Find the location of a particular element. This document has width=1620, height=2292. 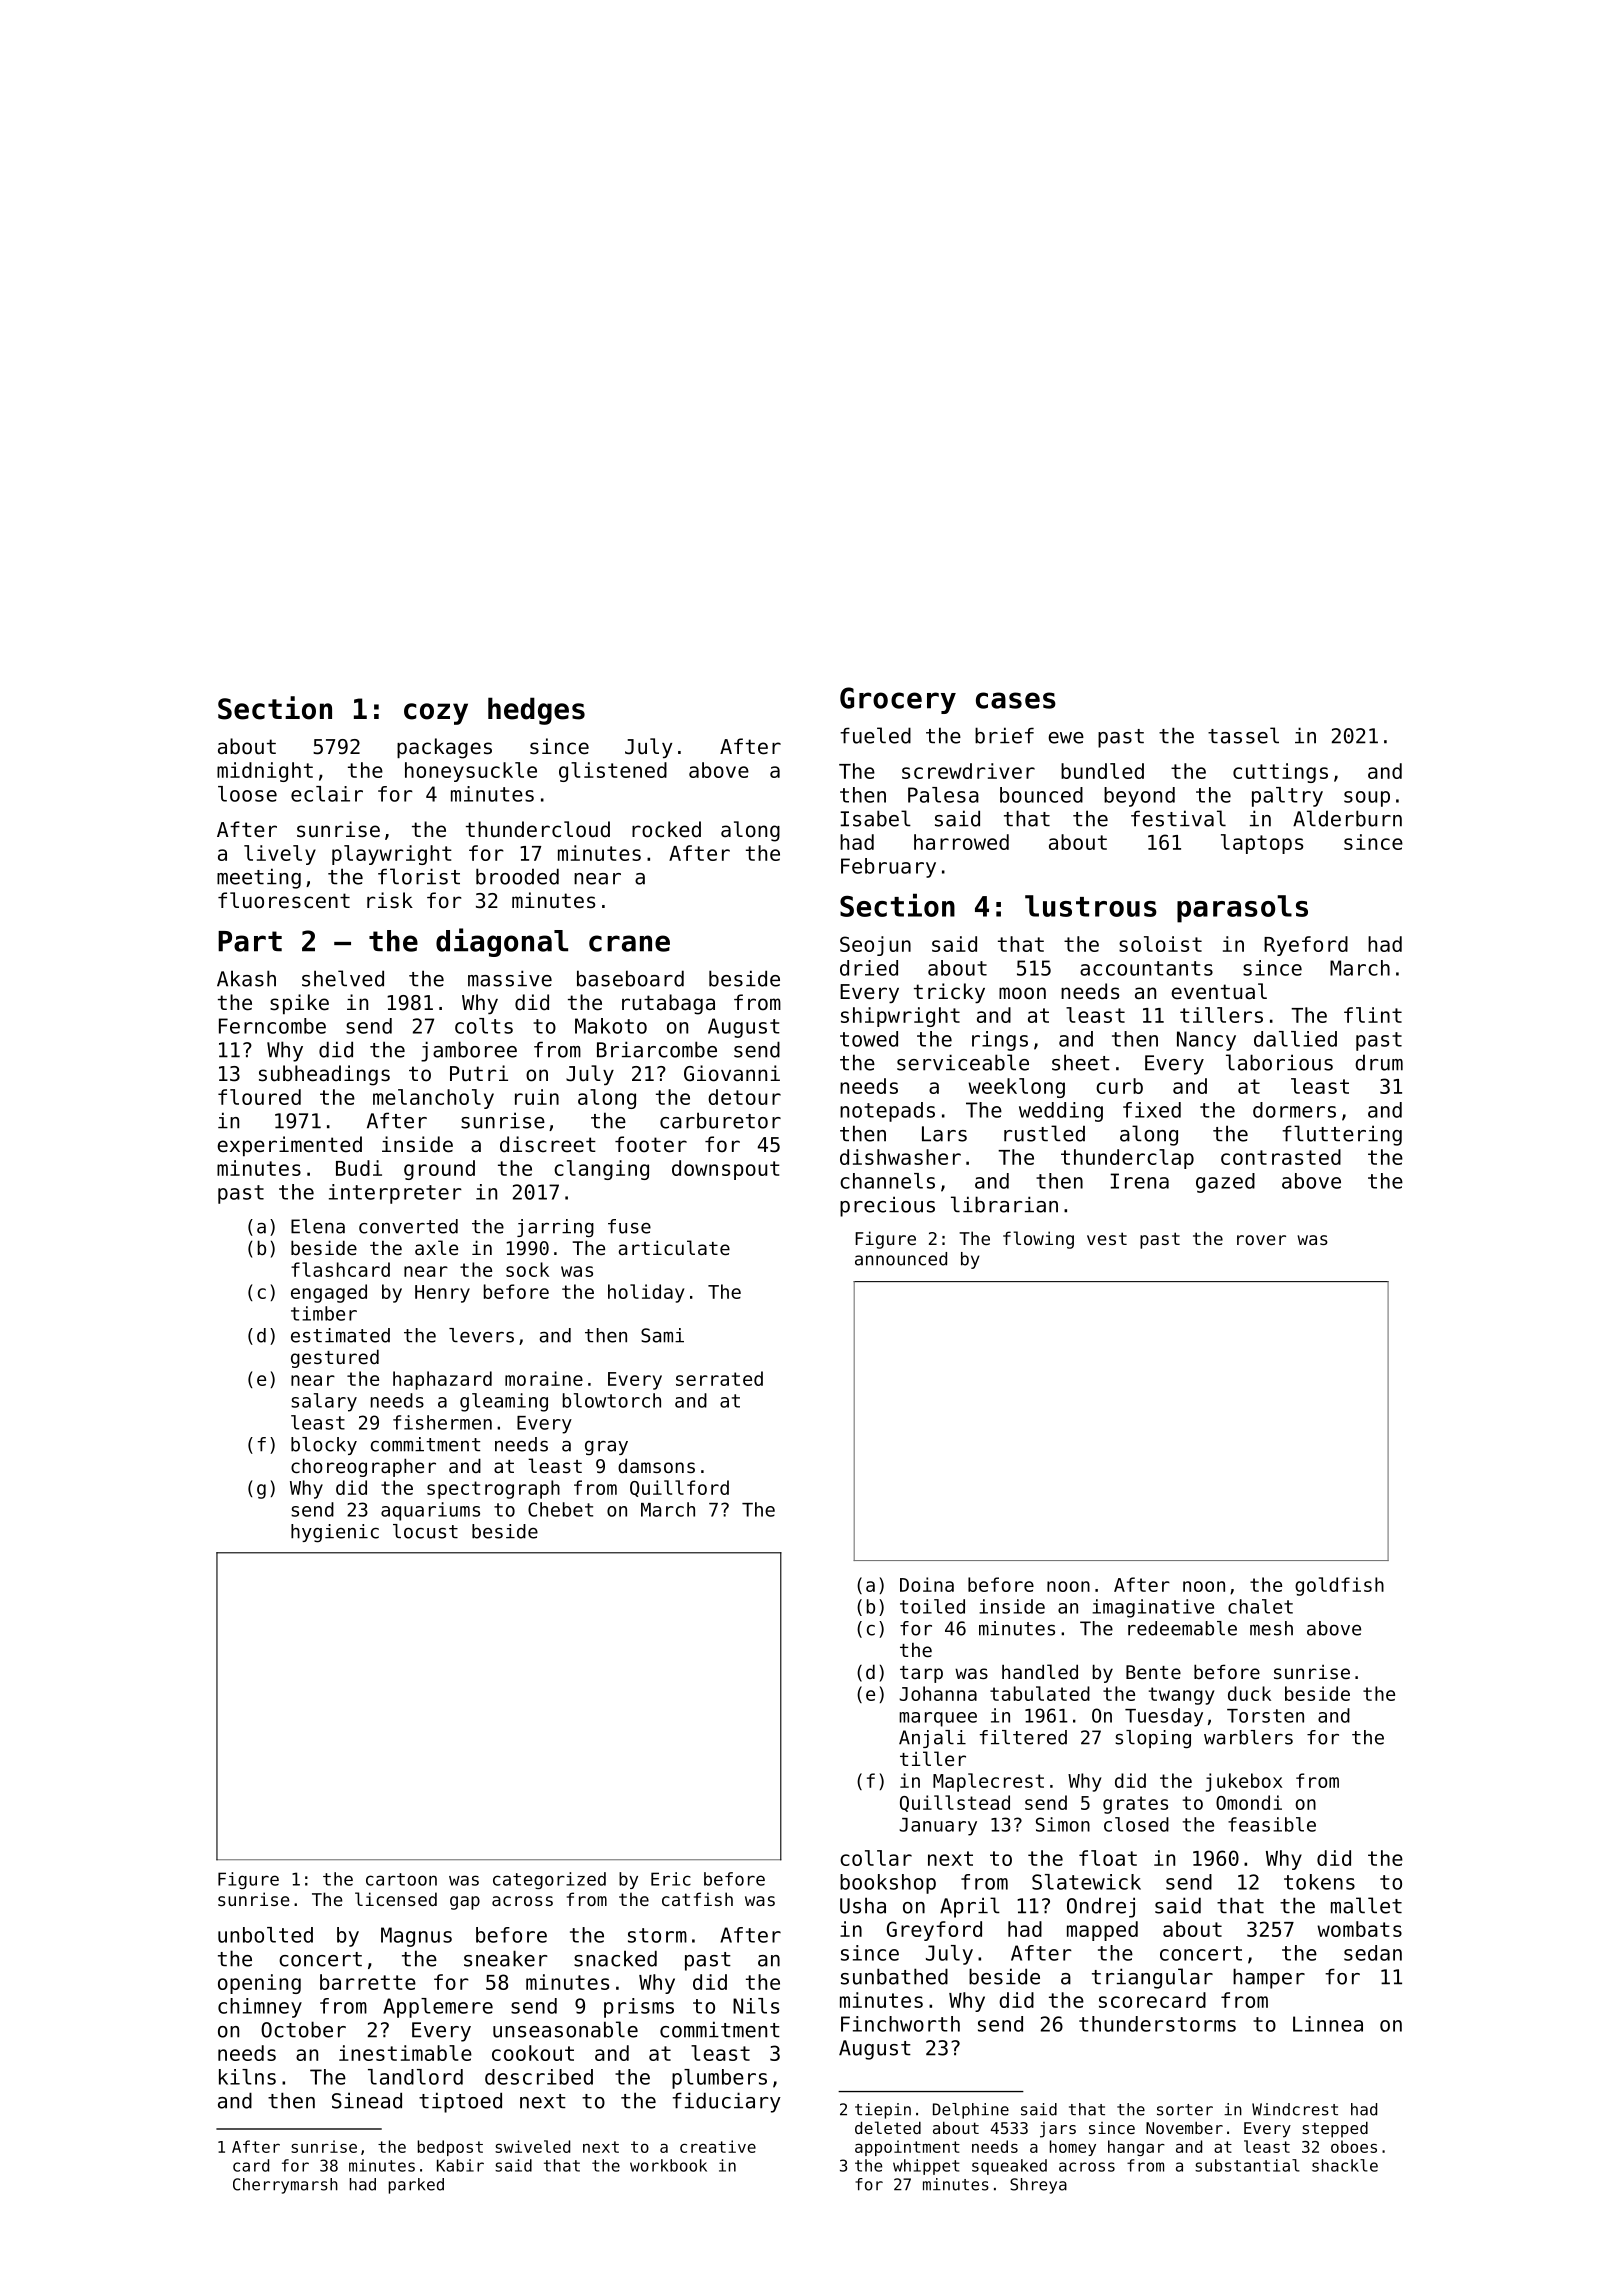

Grocery is located at coordinates (898, 700).
